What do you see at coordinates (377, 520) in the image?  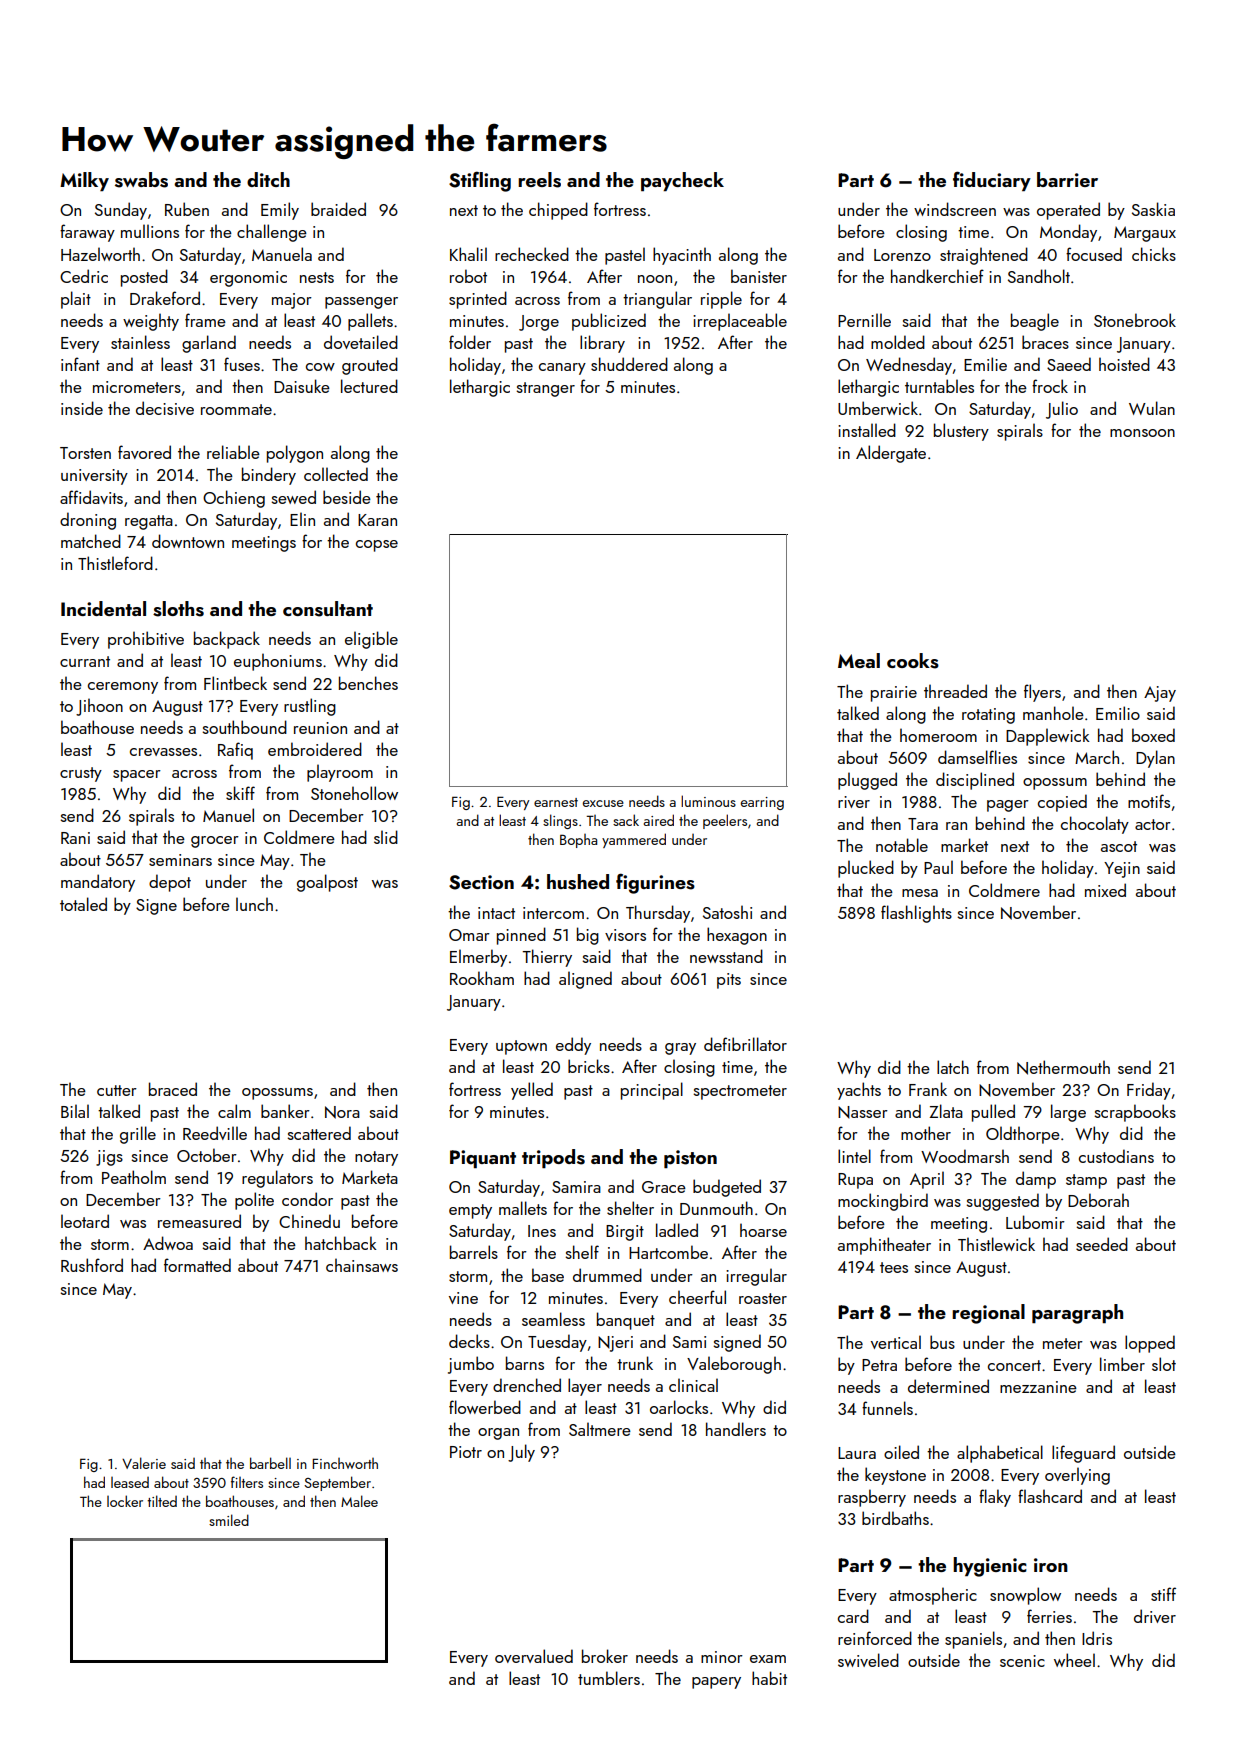 I see `Karan` at bounding box center [377, 520].
